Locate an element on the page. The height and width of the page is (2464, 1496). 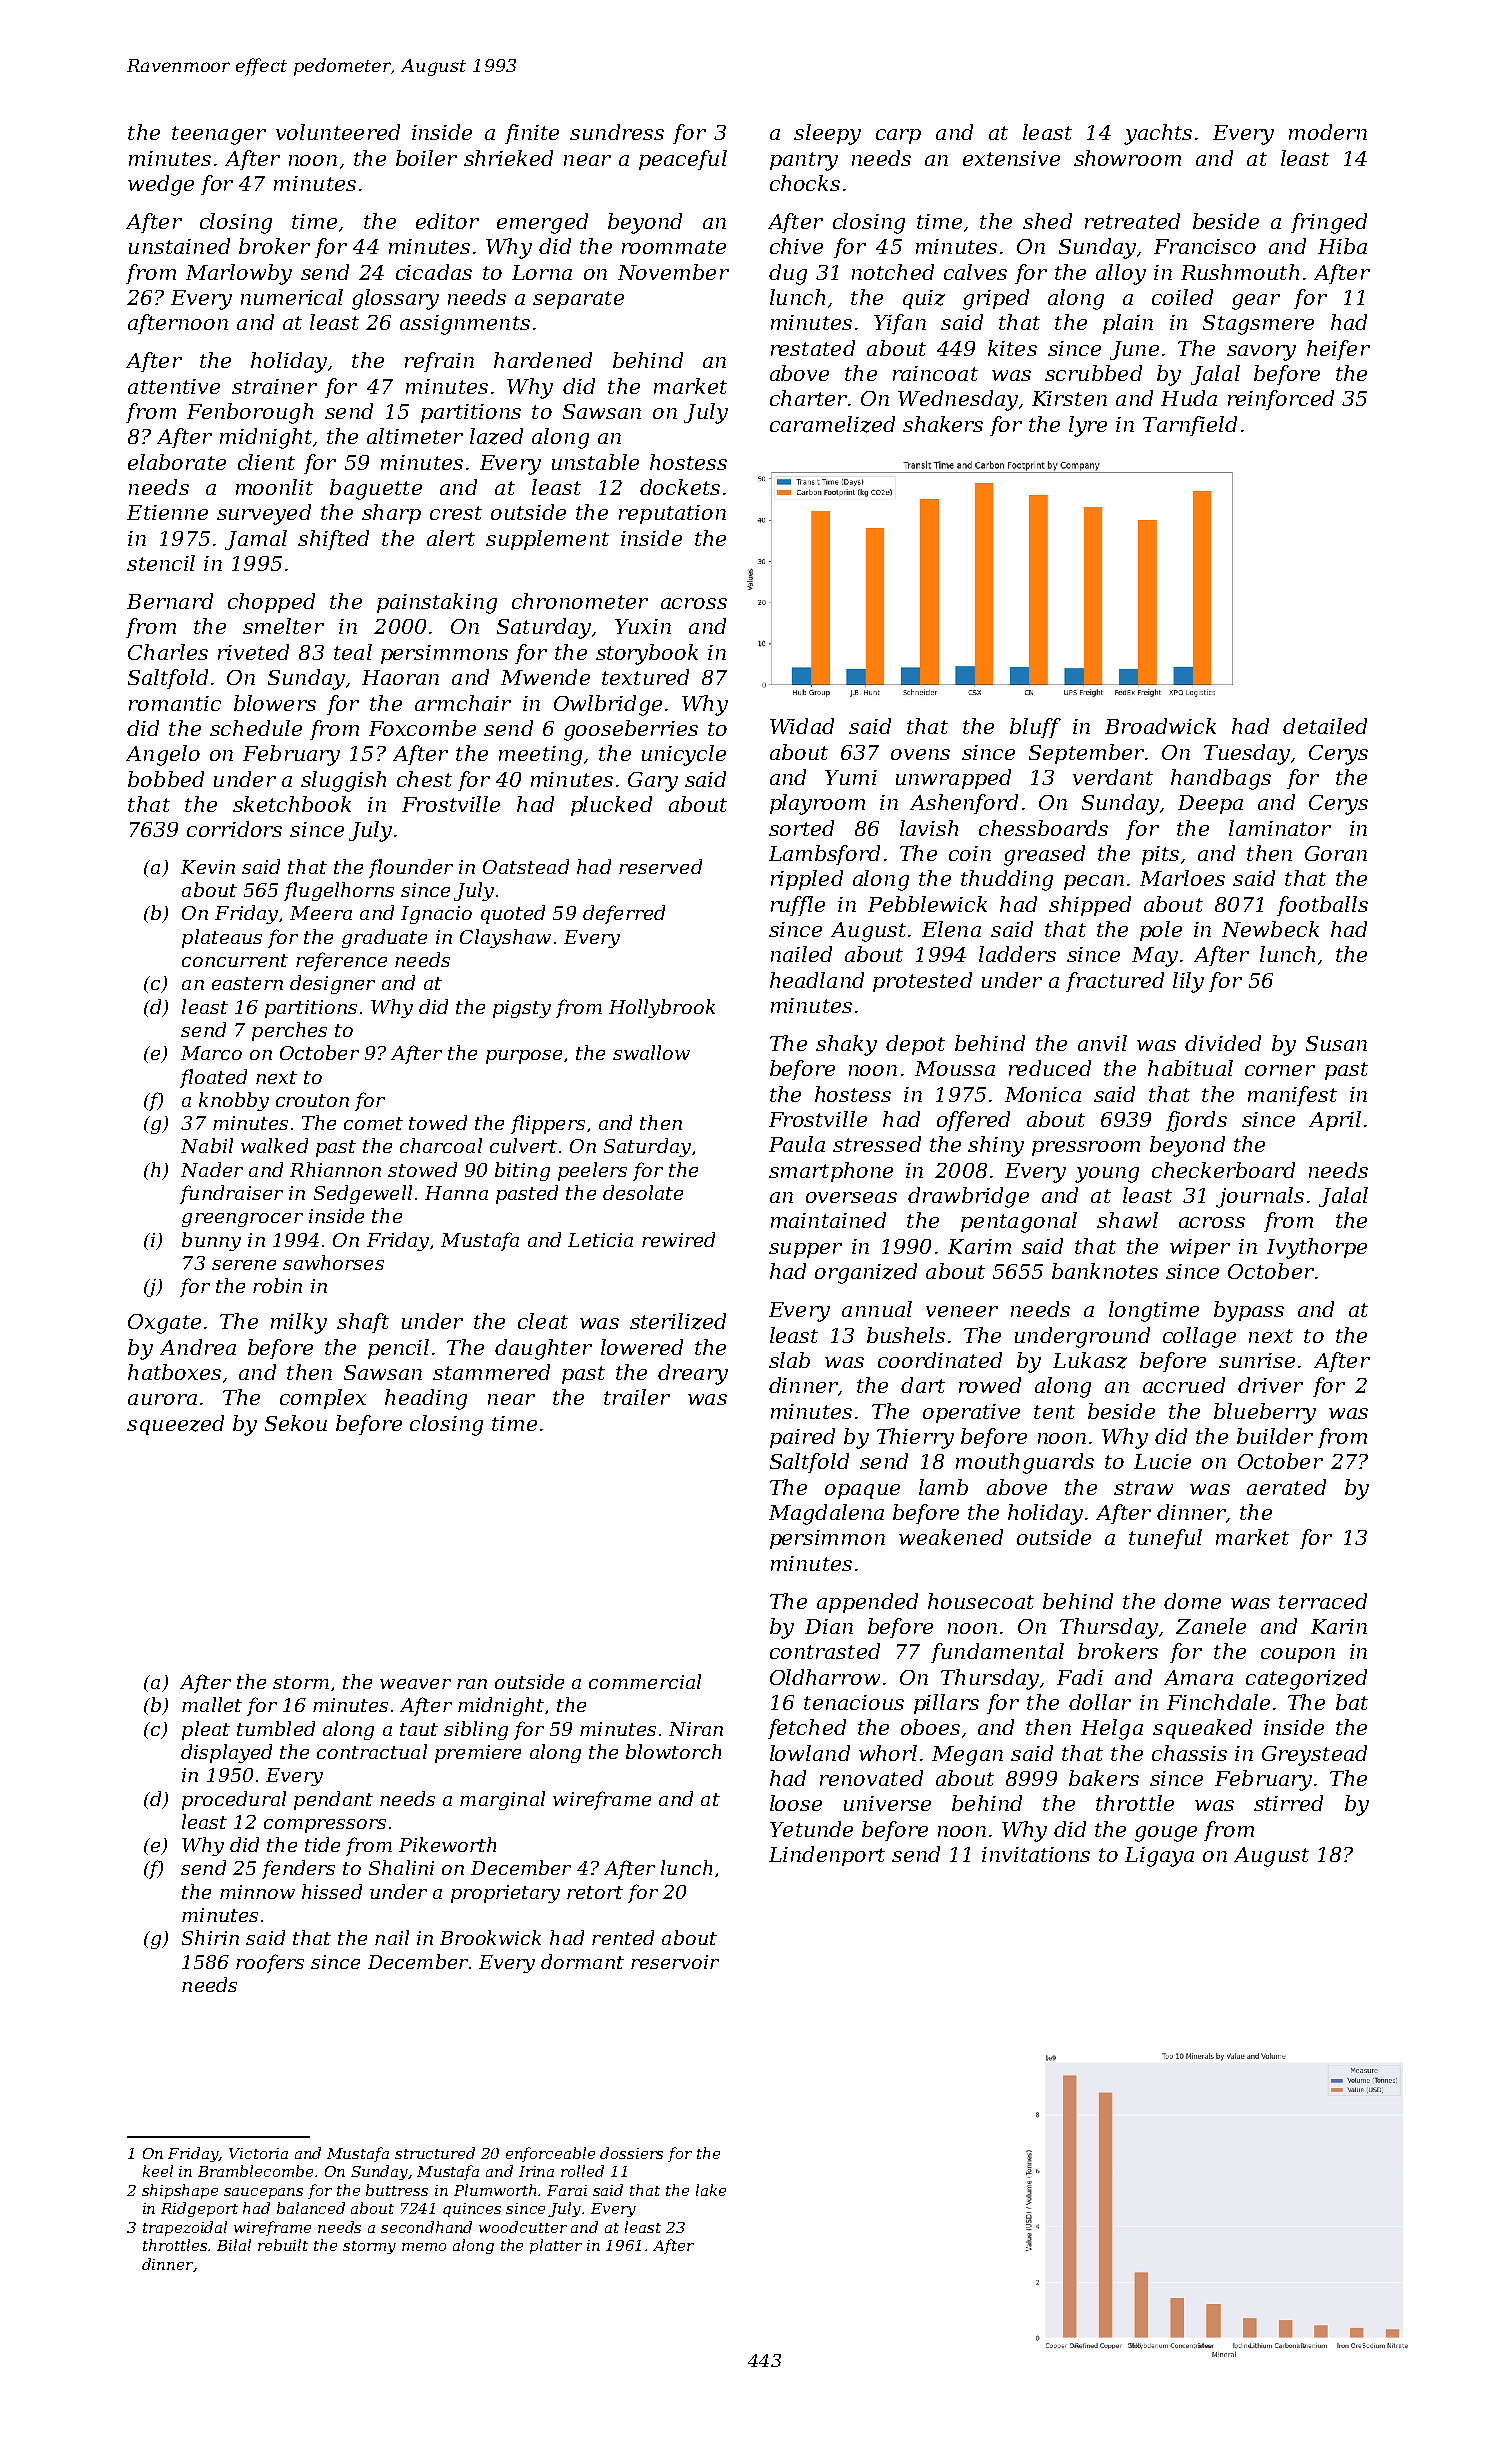
Kevin is located at coordinates (208, 867).
